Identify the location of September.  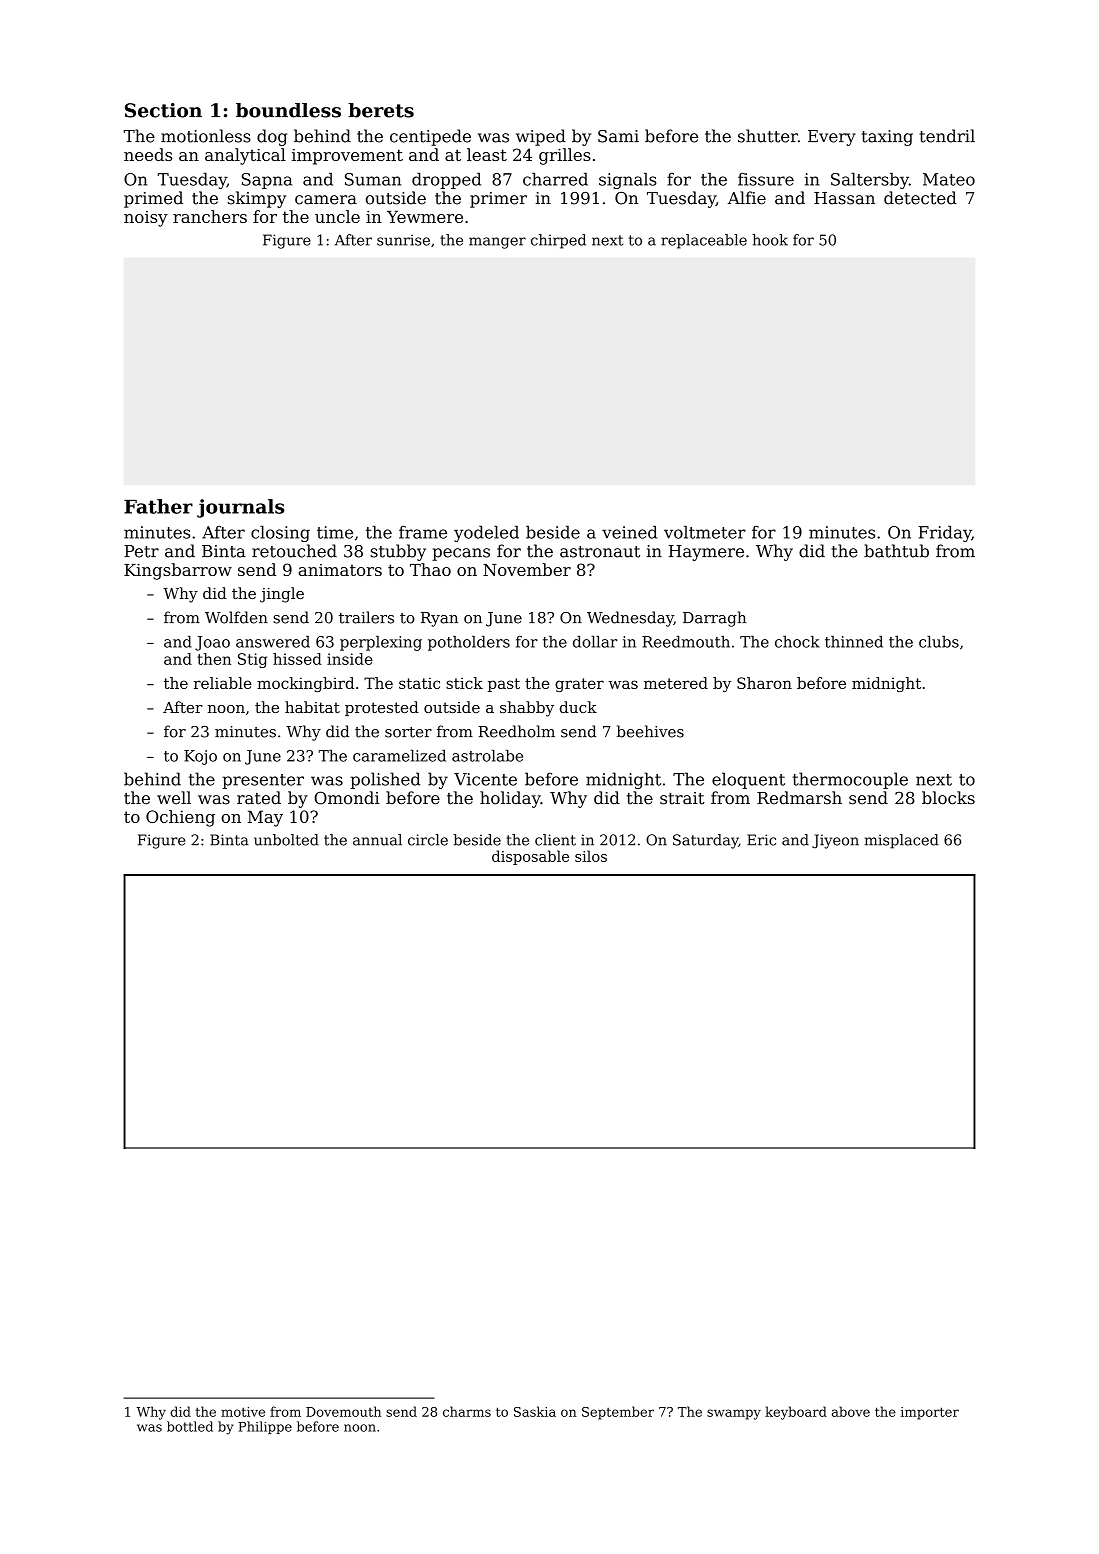
(618, 1413).
